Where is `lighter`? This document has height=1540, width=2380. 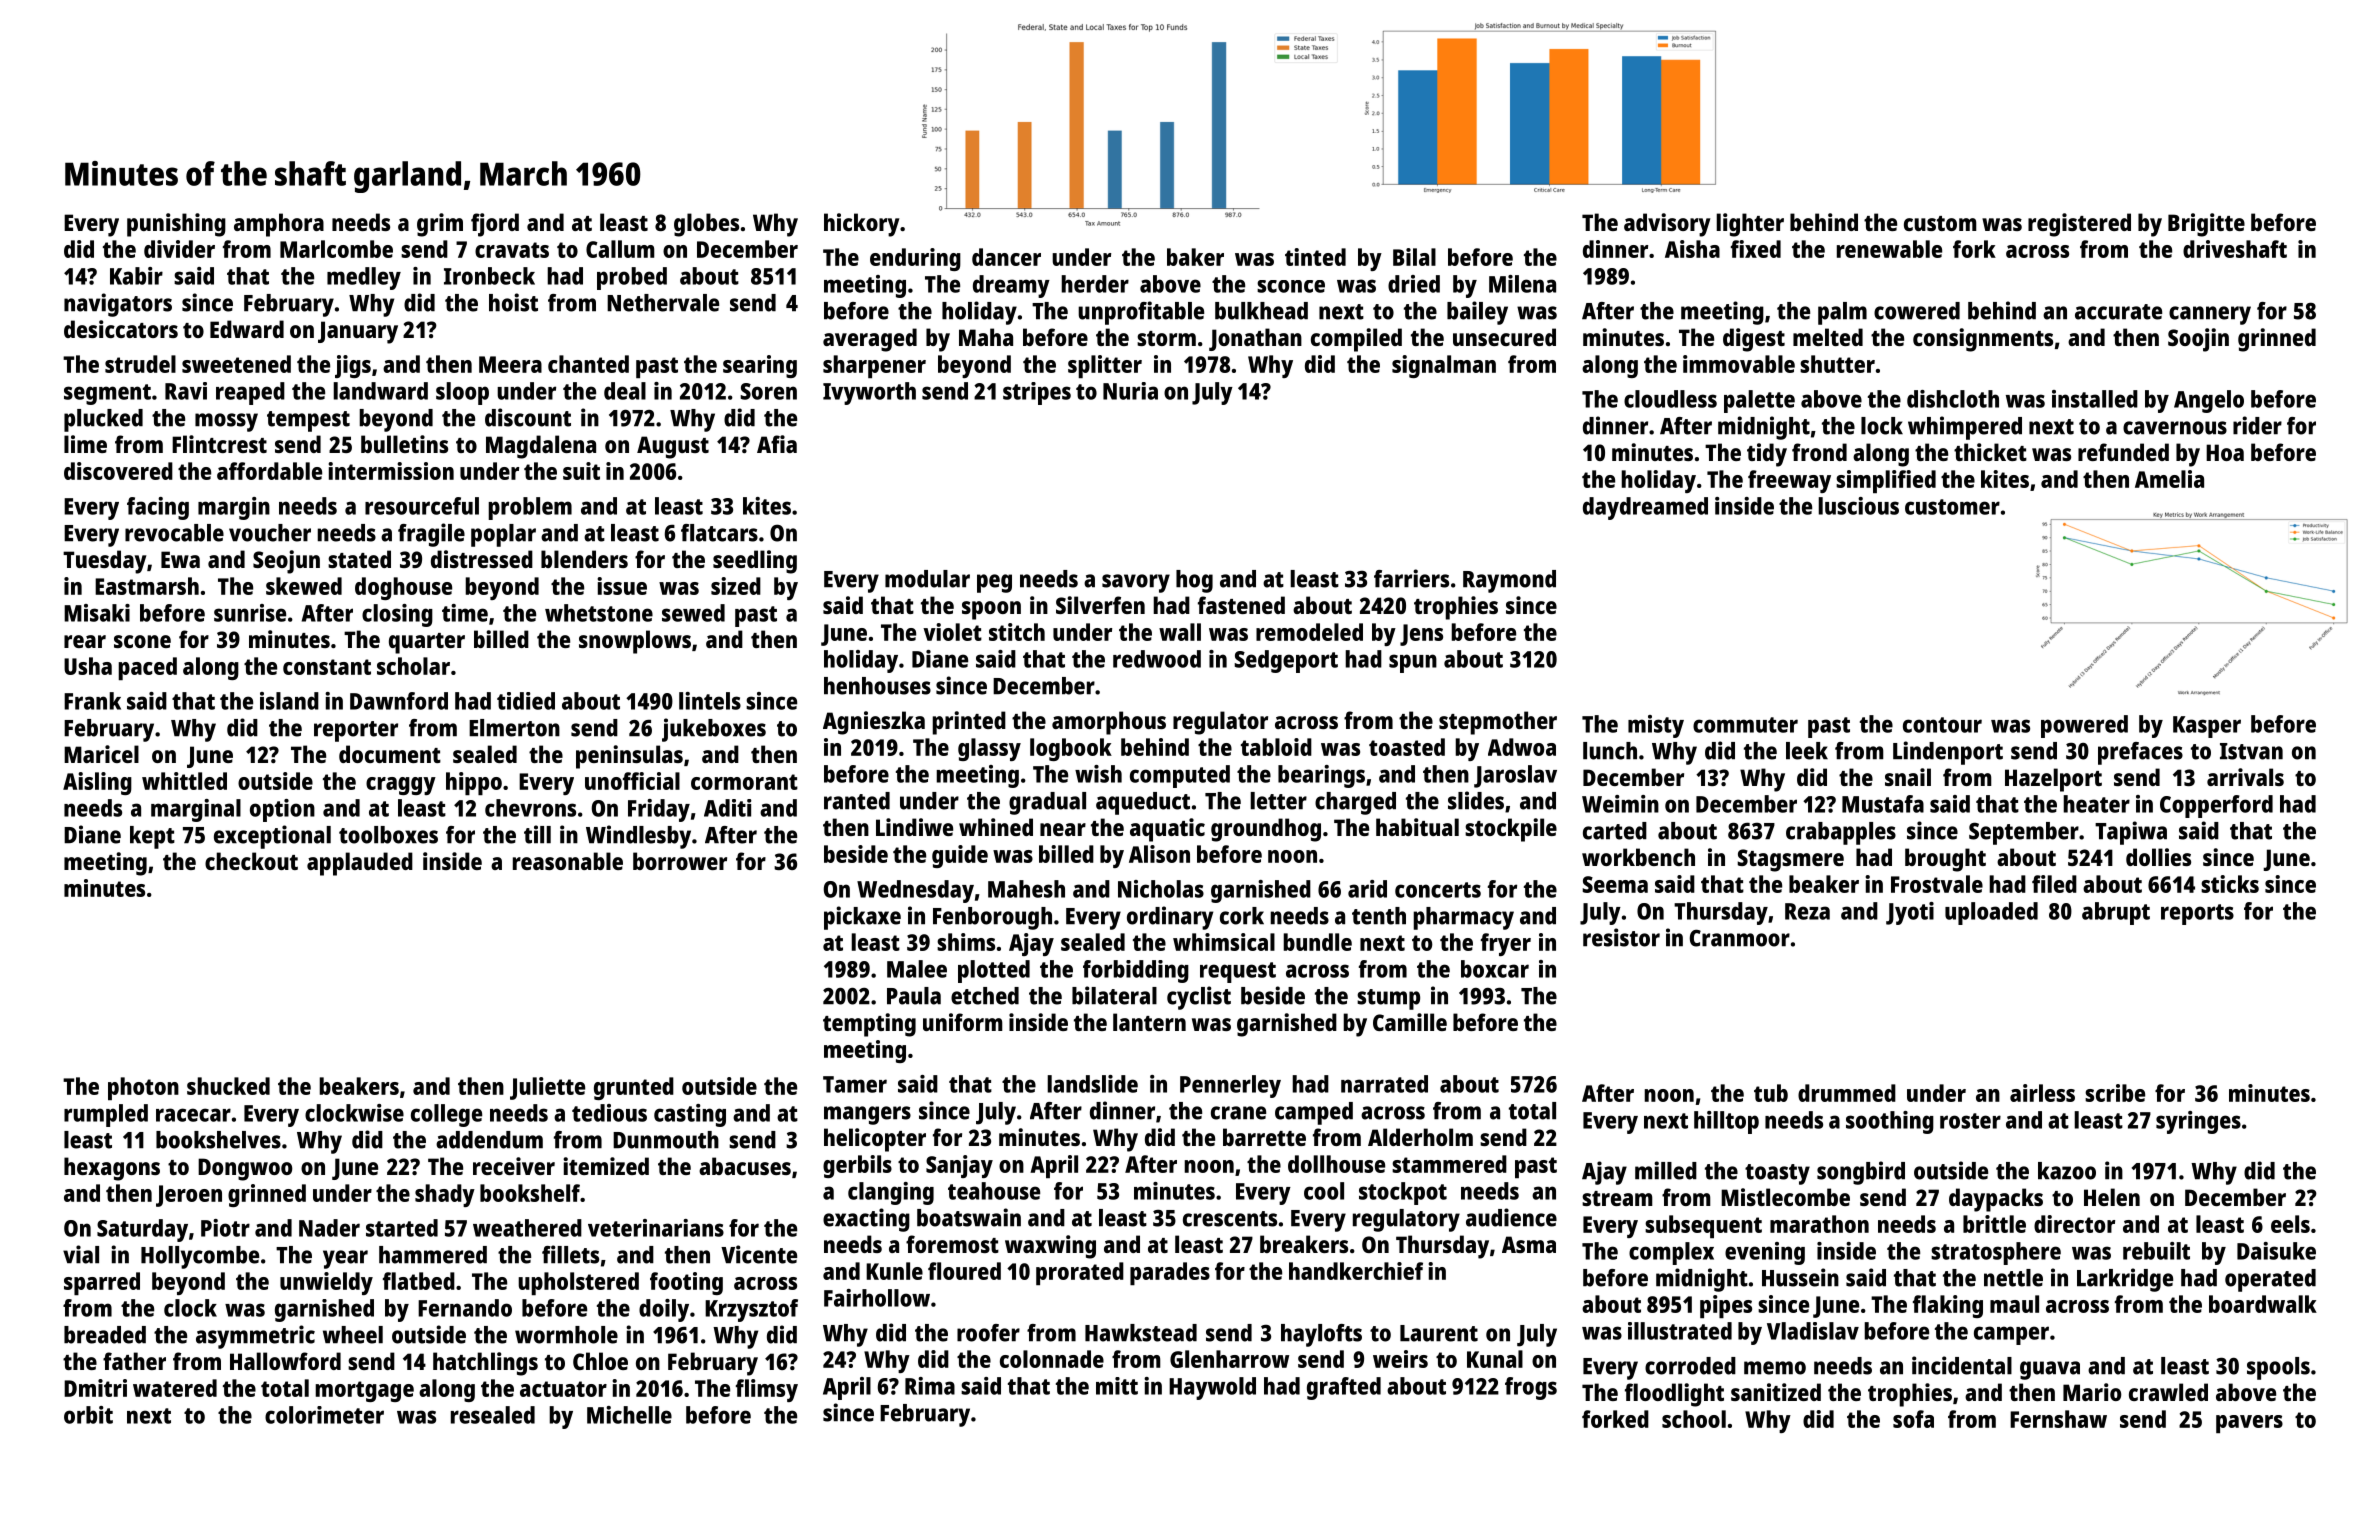 lighter is located at coordinates (1750, 225).
